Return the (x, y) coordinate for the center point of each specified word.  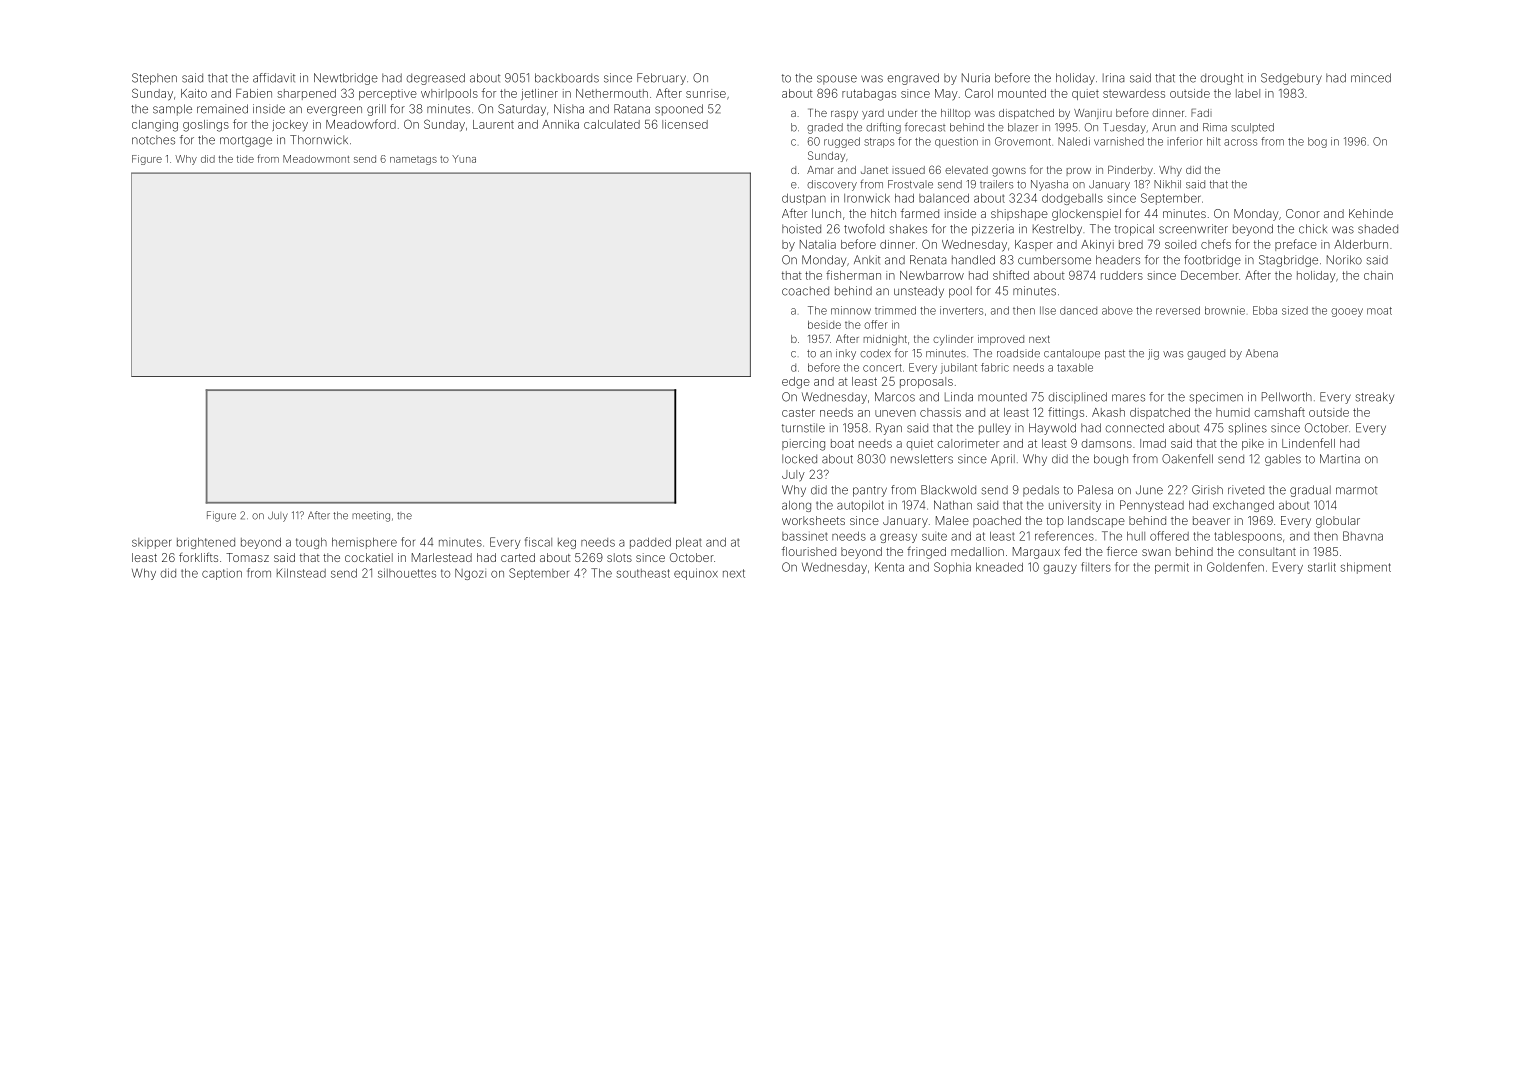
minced (1371, 78)
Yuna (464, 159)
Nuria (976, 78)
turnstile (803, 428)
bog (1317, 142)
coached (805, 291)
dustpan (804, 199)
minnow (851, 310)
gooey (1347, 312)
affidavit (274, 78)
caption (222, 574)
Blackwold (948, 490)
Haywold (1052, 429)
